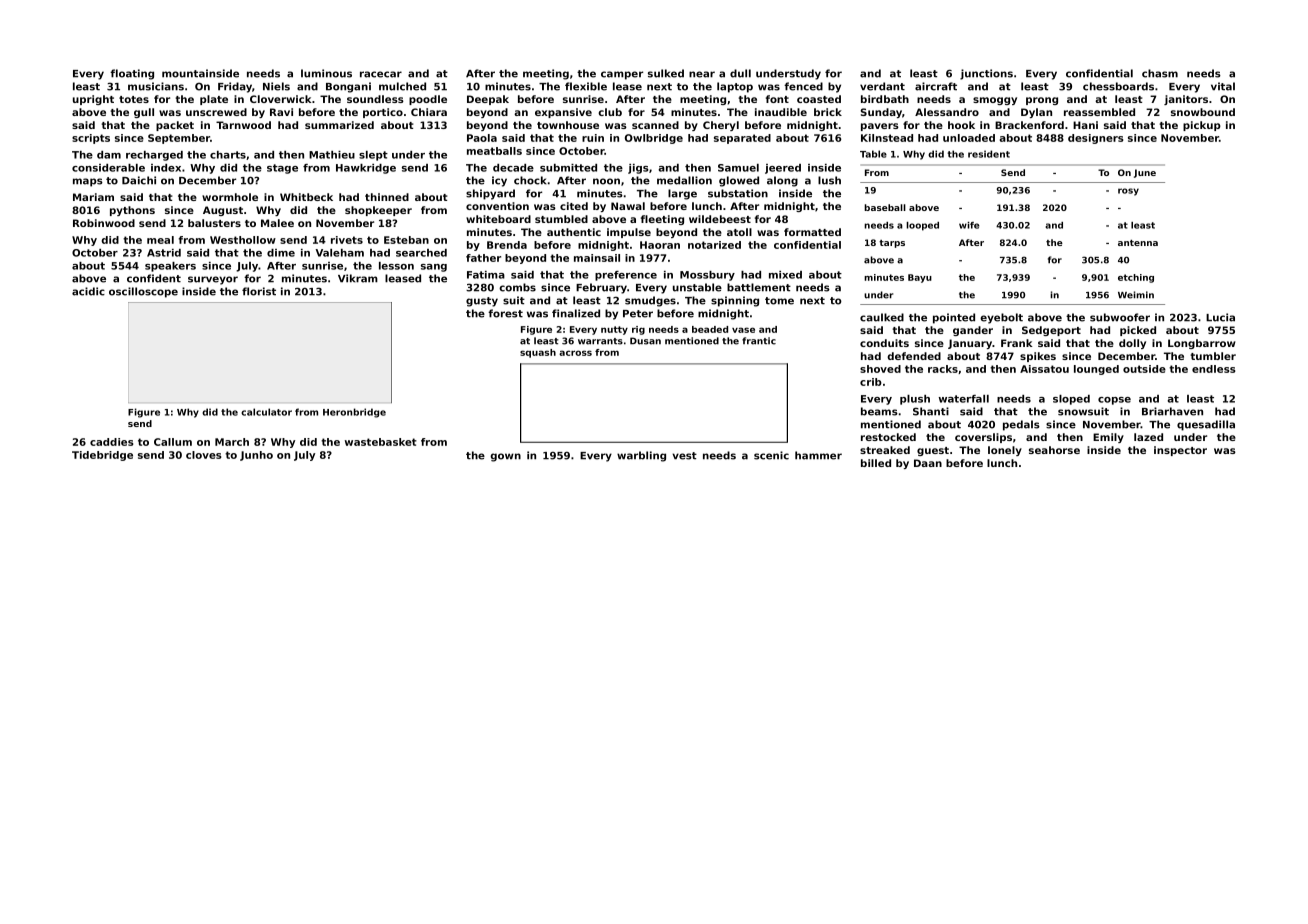 The width and height of the page is (1308, 924). What do you see at coordinates (93, 100) in the page?
I see `upright` at bounding box center [93, 100].
